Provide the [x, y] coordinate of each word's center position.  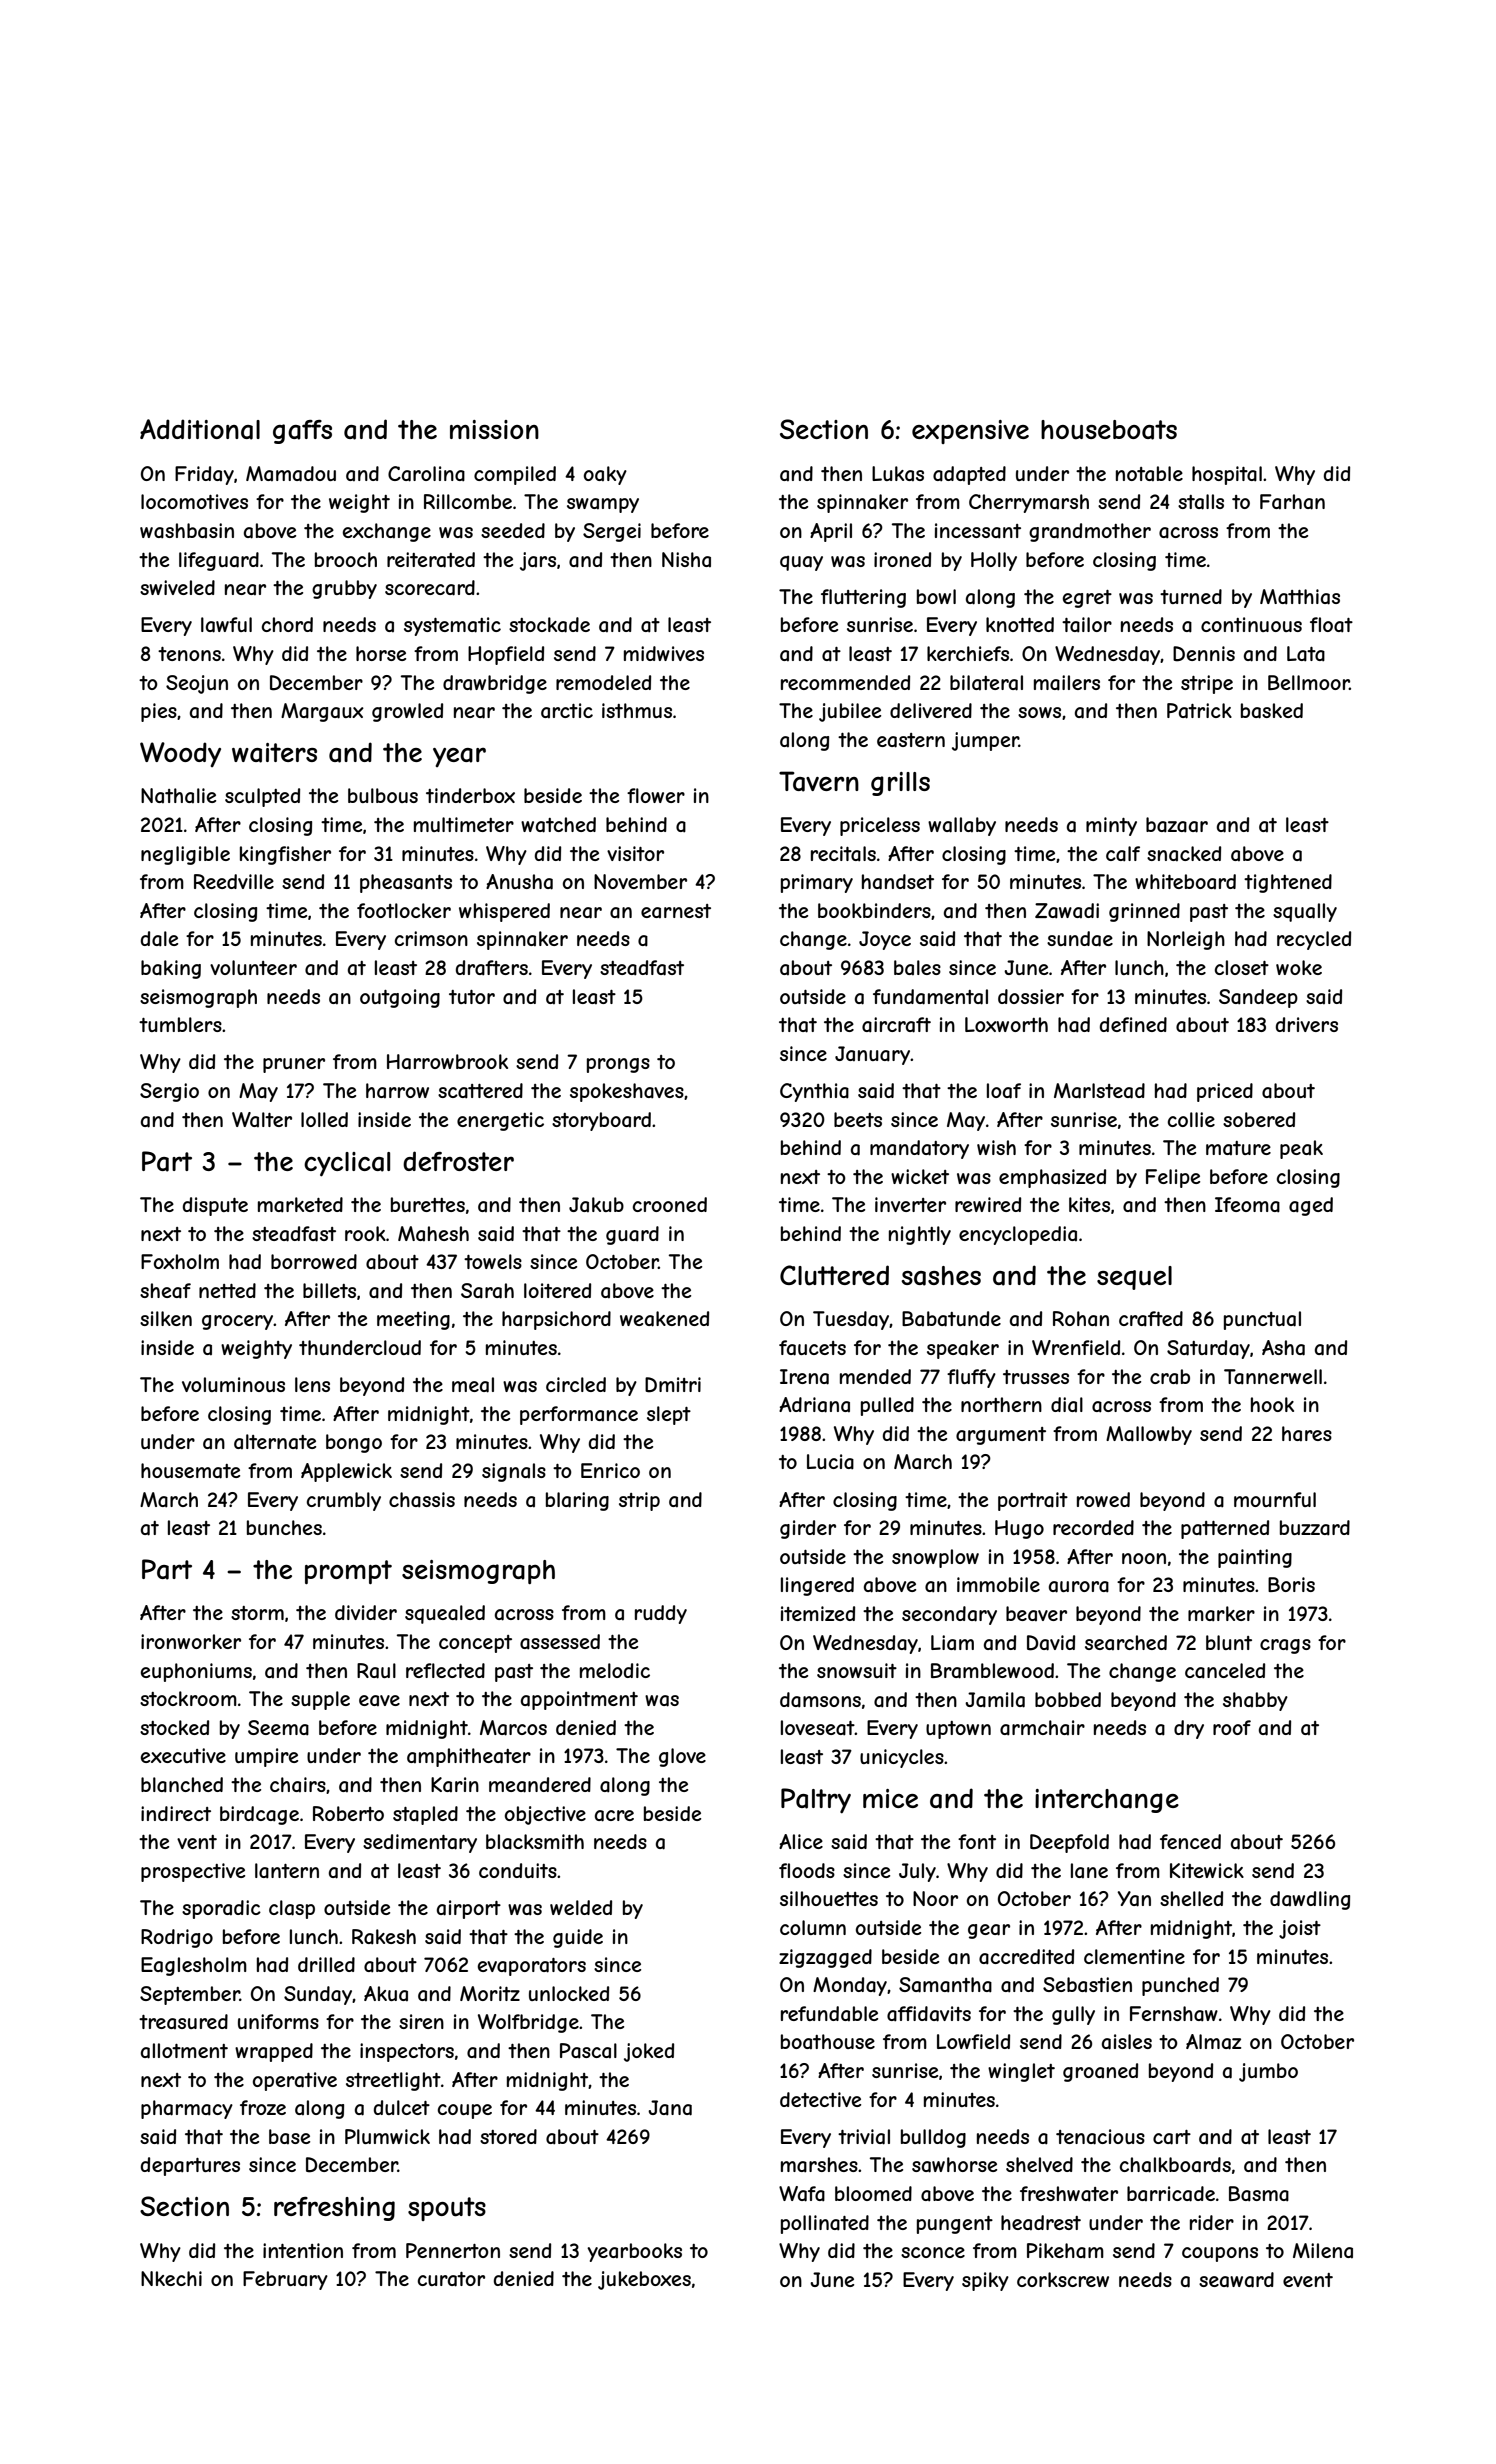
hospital [1227, 475]
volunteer [253, 967]
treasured [183, 2021]
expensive [970, 432]
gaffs [302, 432]
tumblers [180, 1024]
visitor [635, 853]
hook [1272, 1404]
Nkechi [171, 2278]
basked [1272, 711]
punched [1180, 1986]
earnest [676, 911]
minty [1111, 826]
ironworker [191, 1641]
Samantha [945, 1985]
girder [808, 1529]
